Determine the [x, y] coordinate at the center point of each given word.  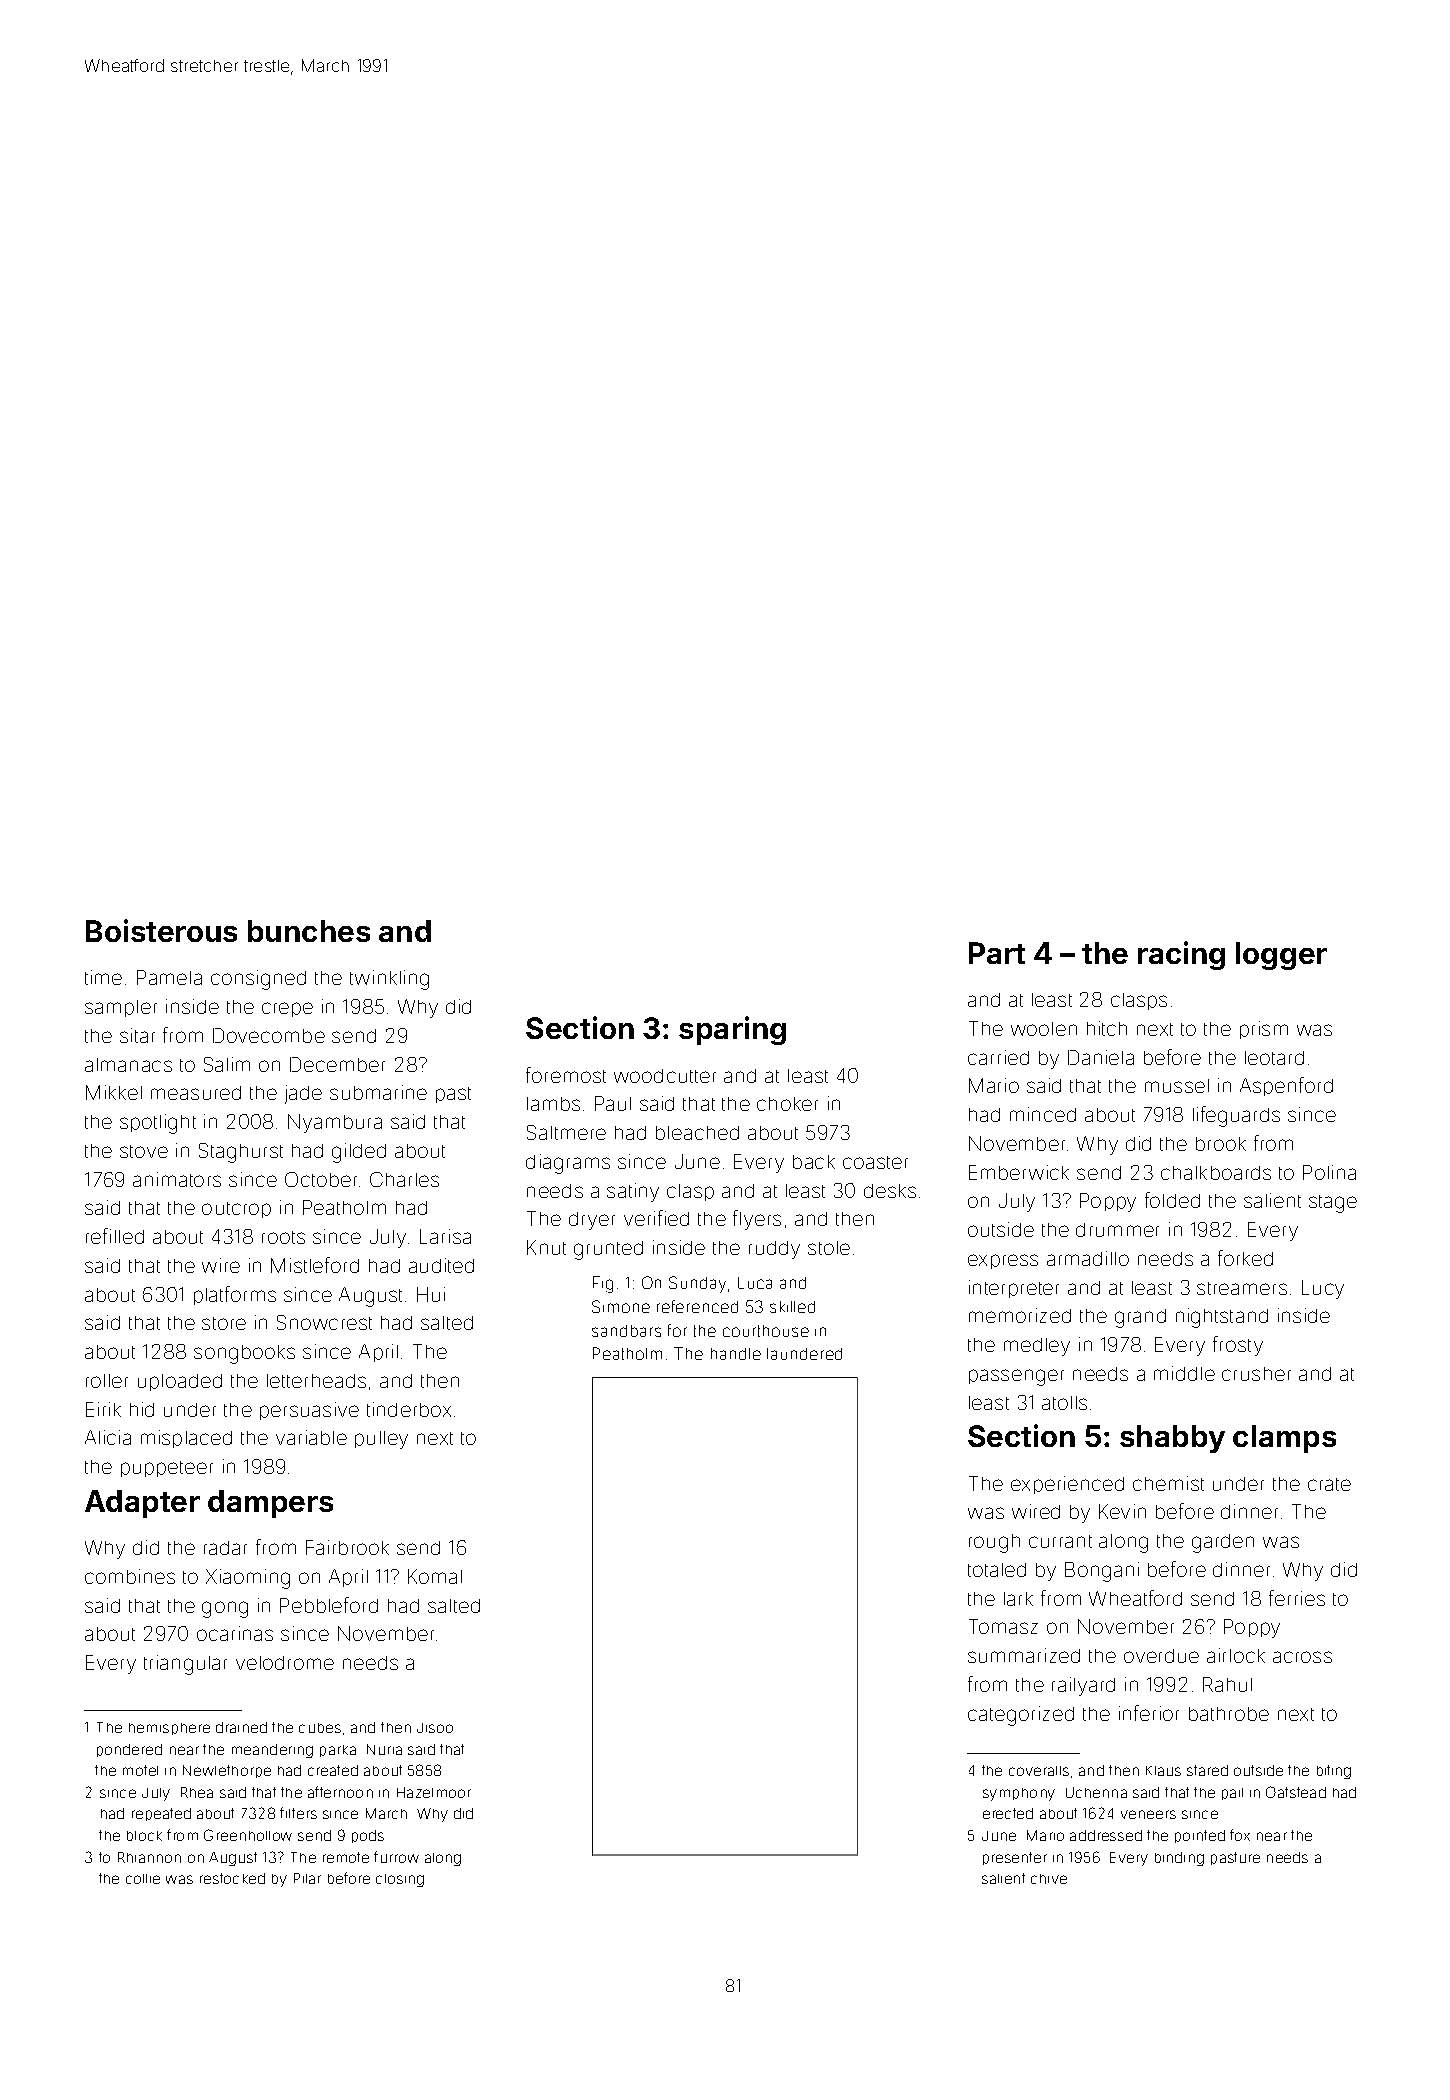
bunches [309, 931]
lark [1018, 1599]
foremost [566, 1075]
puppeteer [167, 1469]
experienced [1067, 1485]
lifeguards [1236, 1116]
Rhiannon [149, 1857]
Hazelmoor [434, 1792]
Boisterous [161, 930]
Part [997, 953]
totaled [997, 1570]
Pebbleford [329, 1605]
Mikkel [114, 1092]
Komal [435, 1576]
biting [1334, 1772]
